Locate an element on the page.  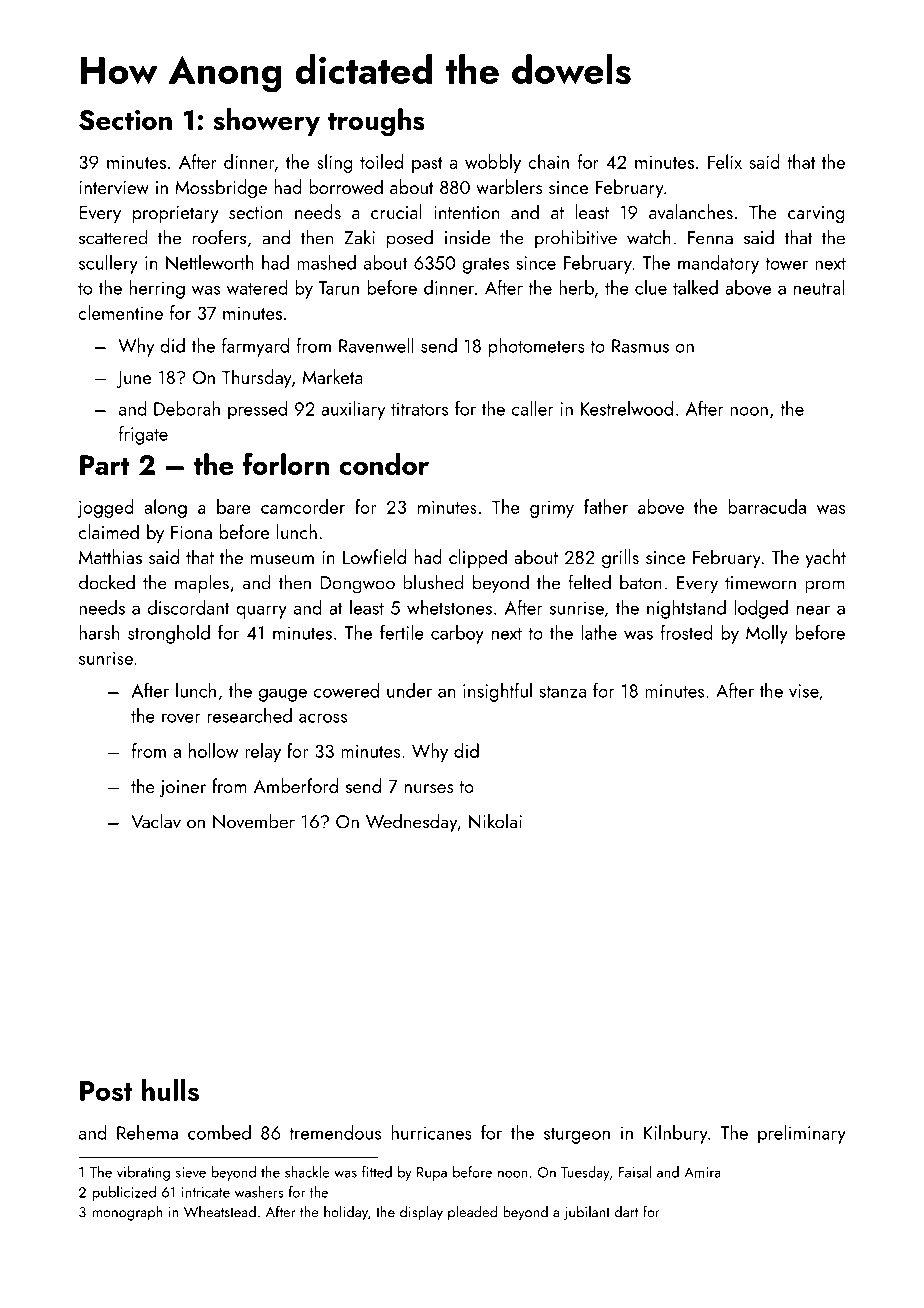
Ravenwell is located at coordinates (376, 345).
